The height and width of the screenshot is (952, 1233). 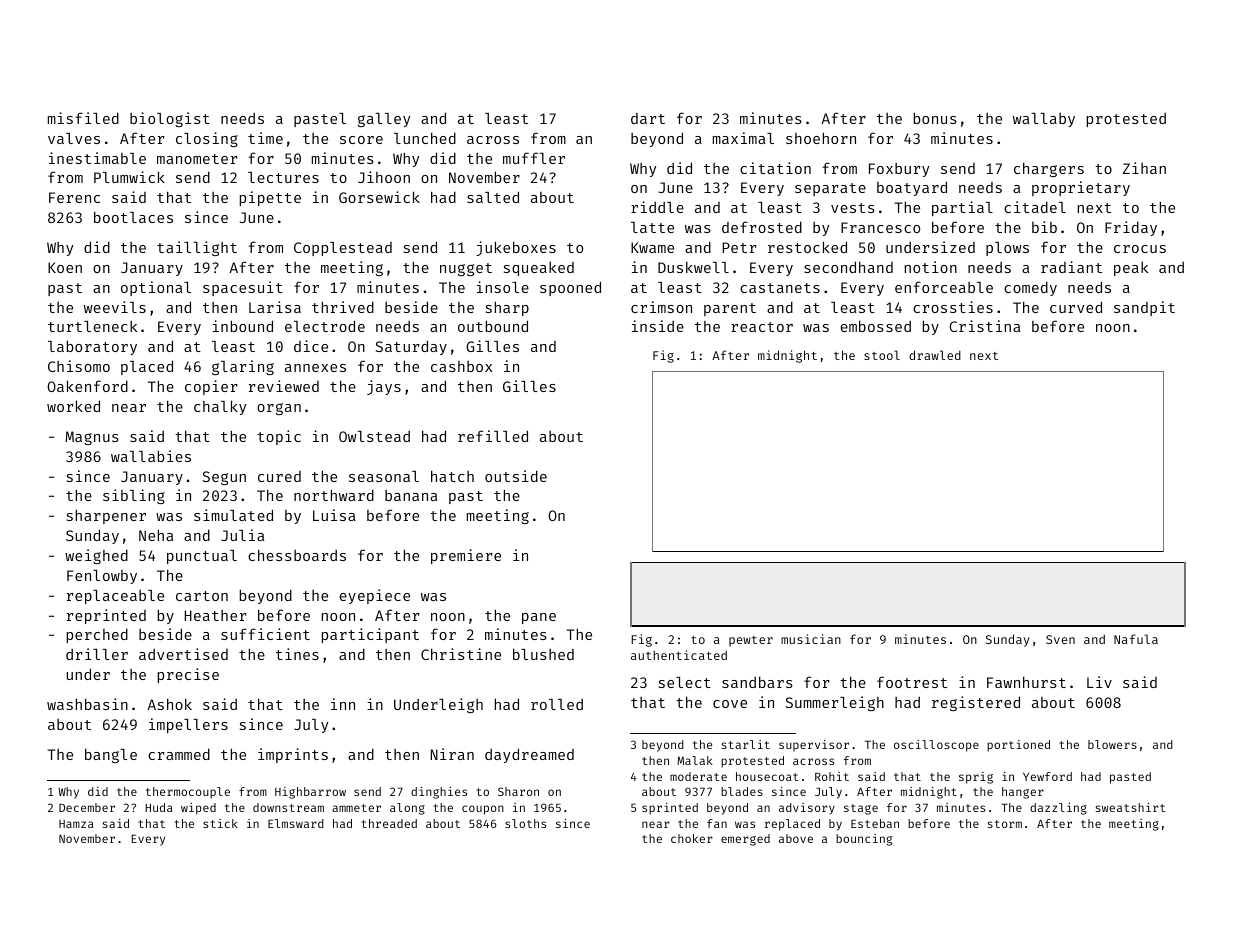 What do you see at coordinates (1144, 168) in the screenshot?
I see `Zihan` at bounding box center [1144, 168].
